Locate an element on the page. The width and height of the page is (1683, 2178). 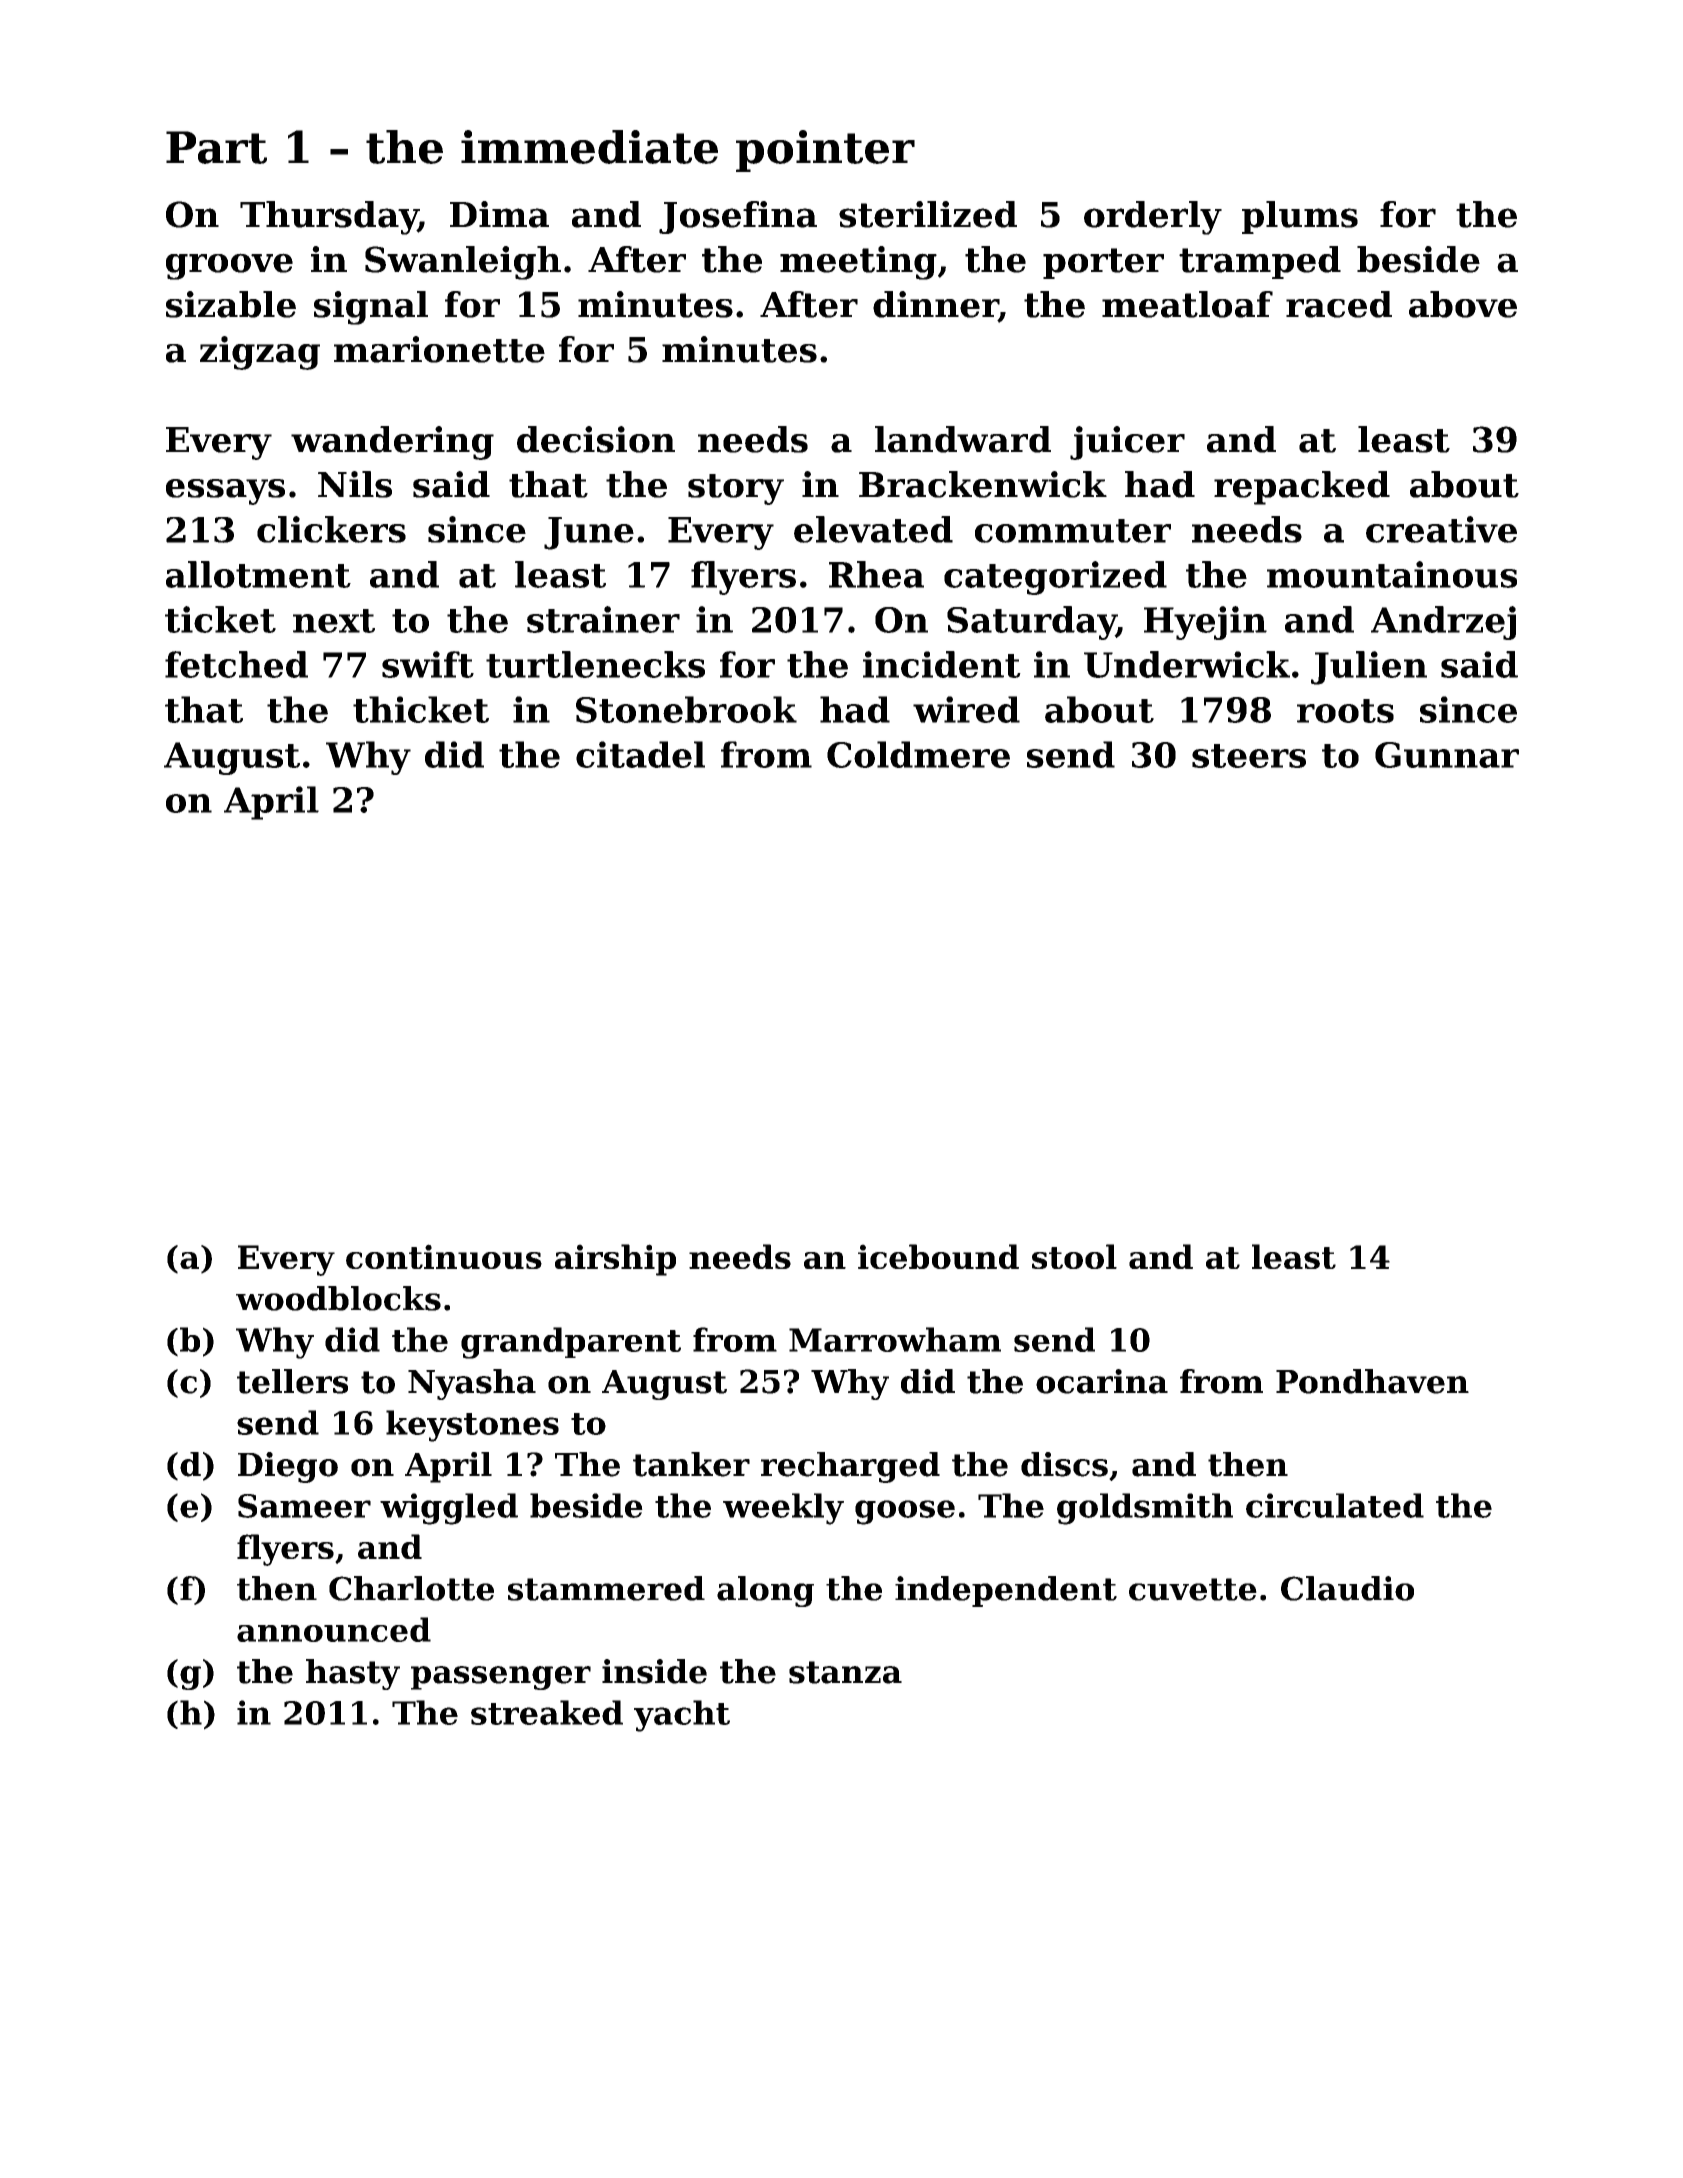
ticket is located at coordinates (220, 619).
